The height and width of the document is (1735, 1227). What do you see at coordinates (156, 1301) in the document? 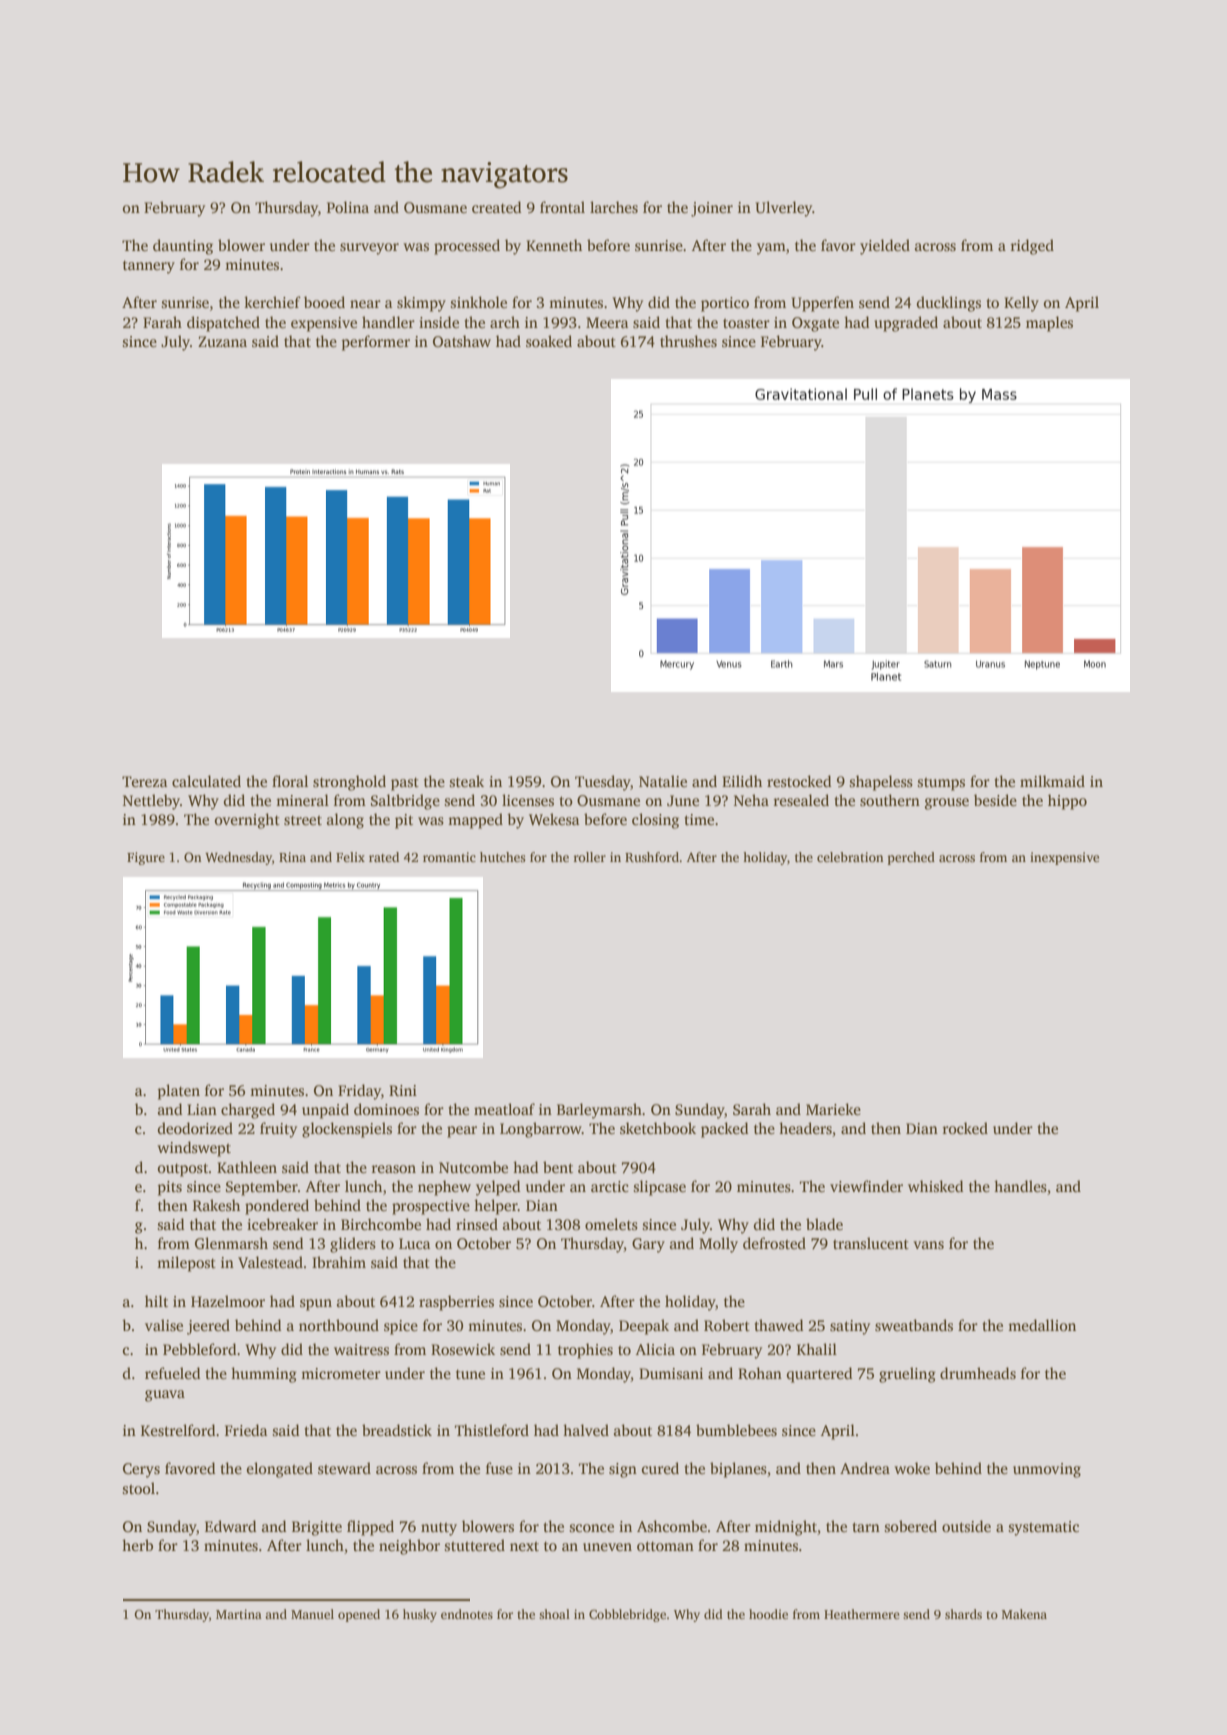
I see `hilt` at bounding box center [156, 1301].
